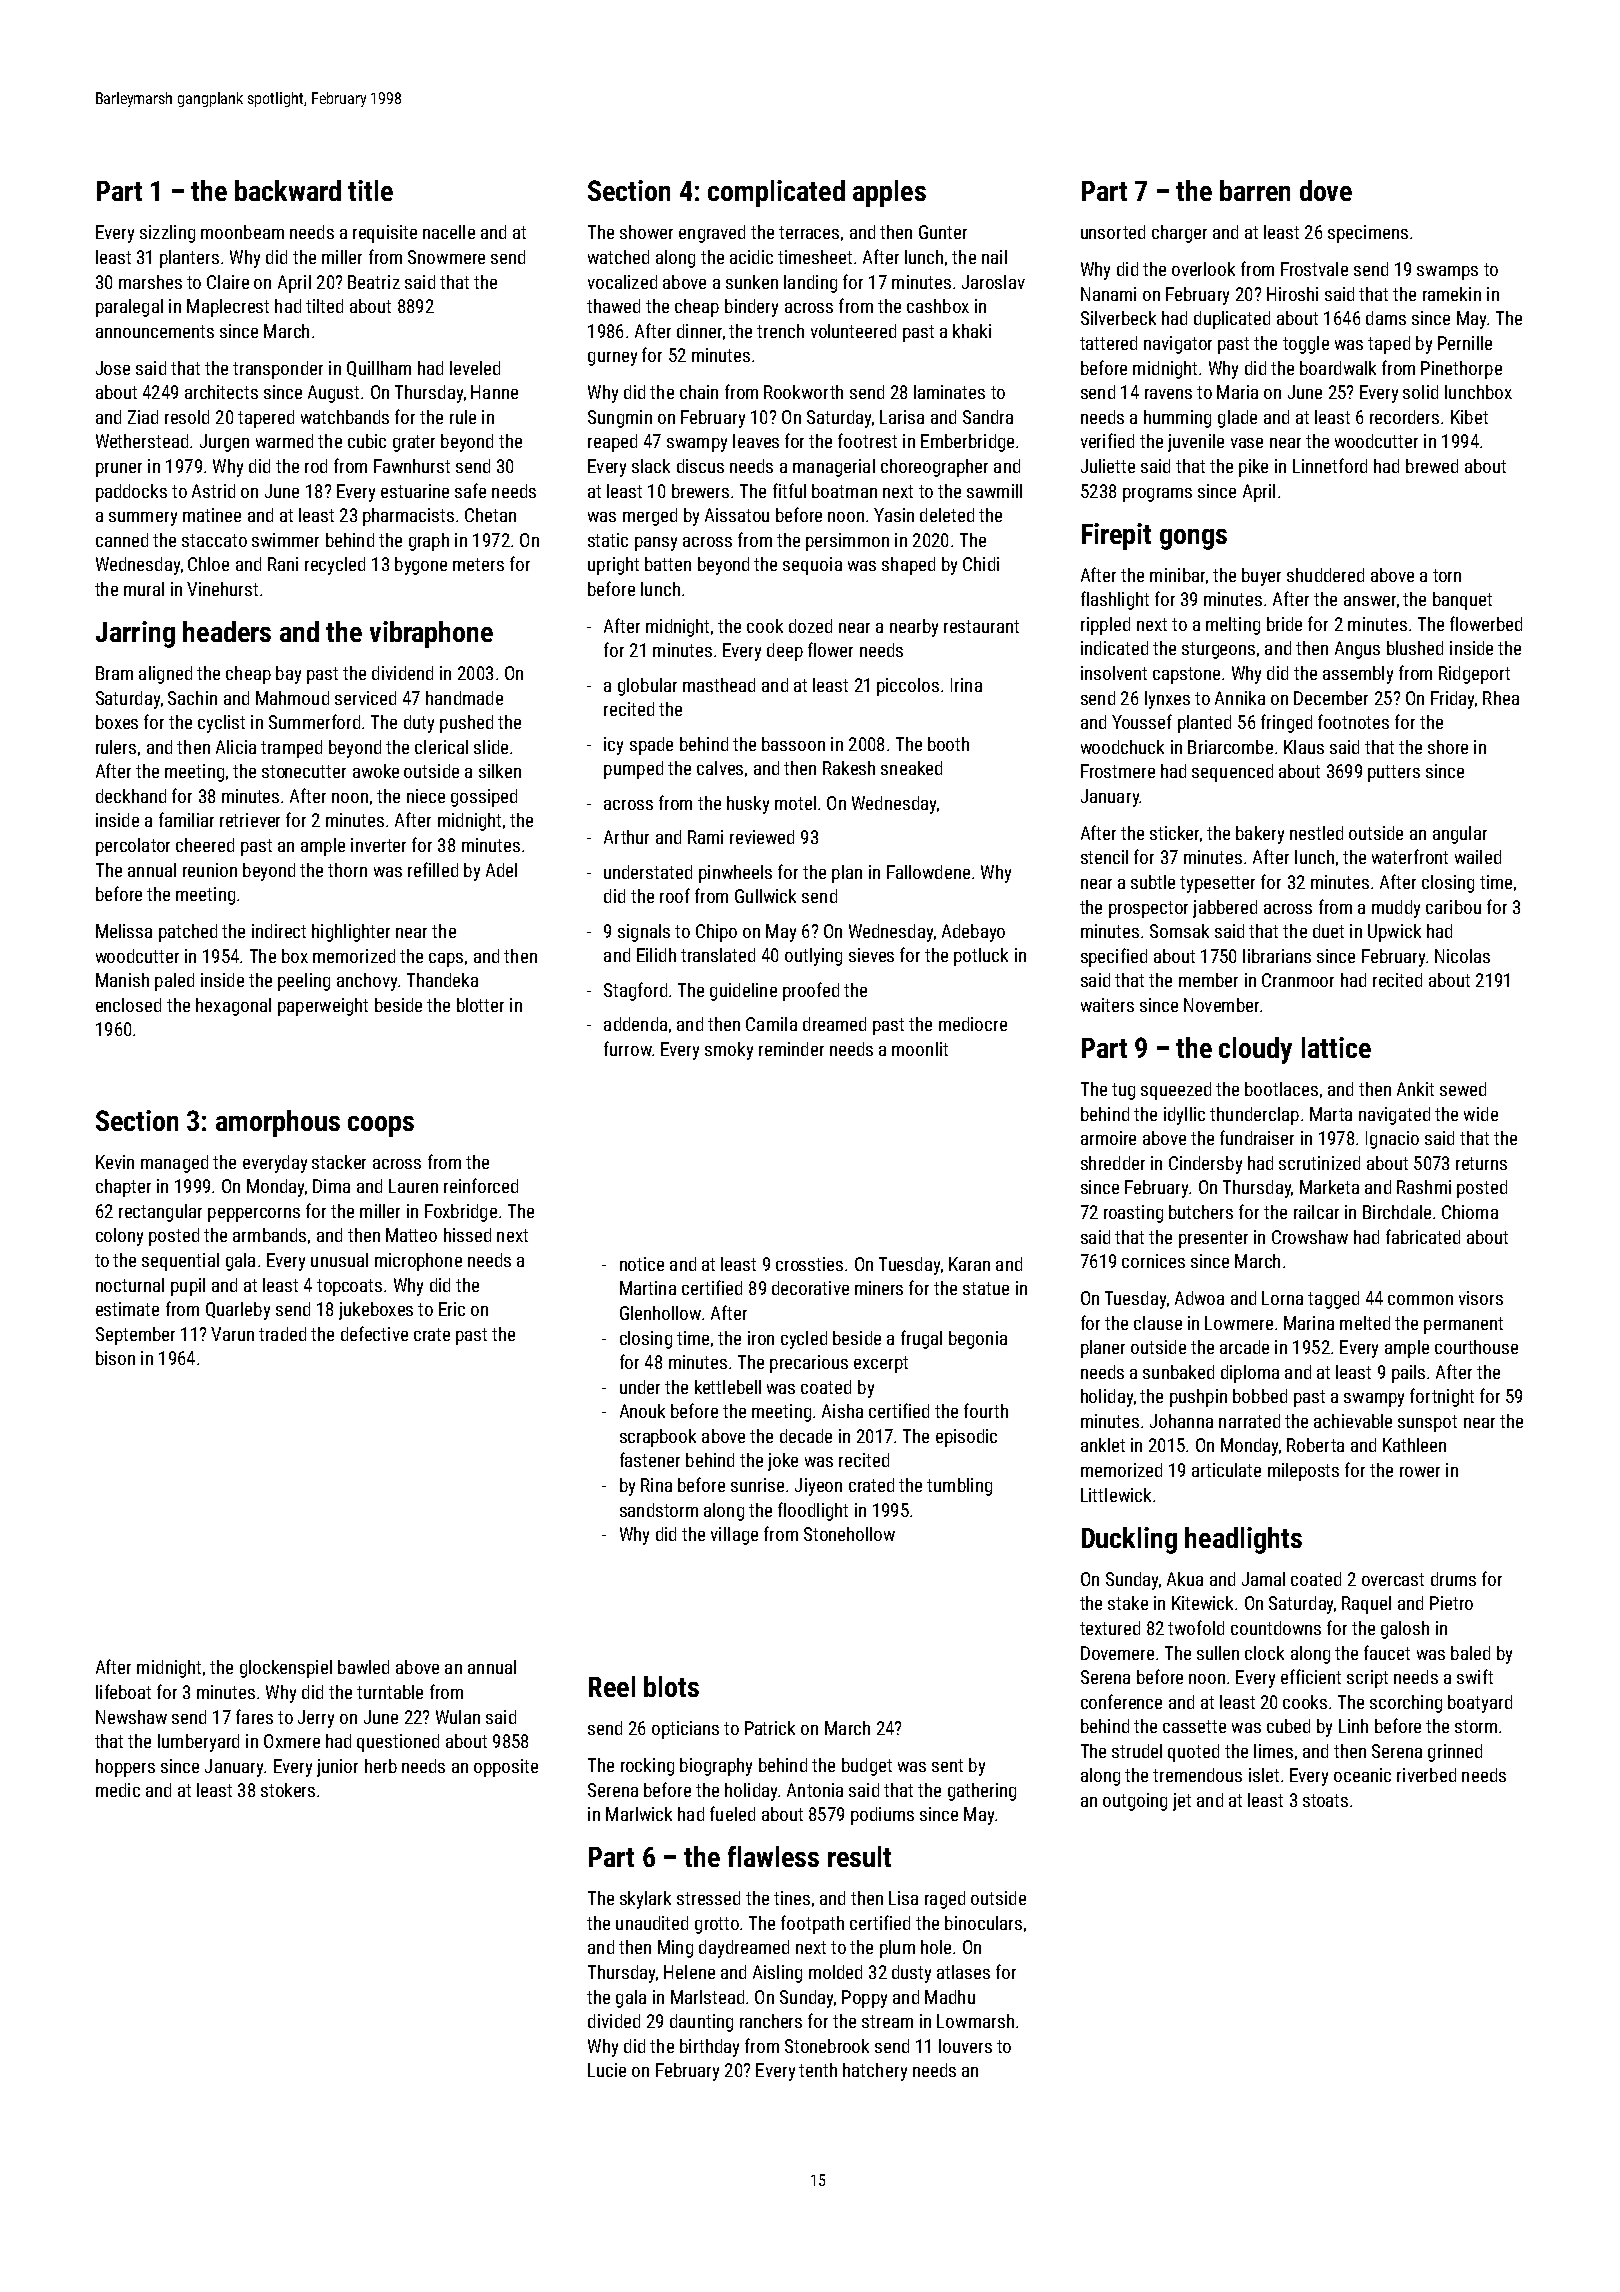 Image resolution: width=1620 pixels, height=2292 pixels. What do you see at coordinates (1415, 1089) in the image?
I see `Ankit` at bounding box center [1415, 1089].
